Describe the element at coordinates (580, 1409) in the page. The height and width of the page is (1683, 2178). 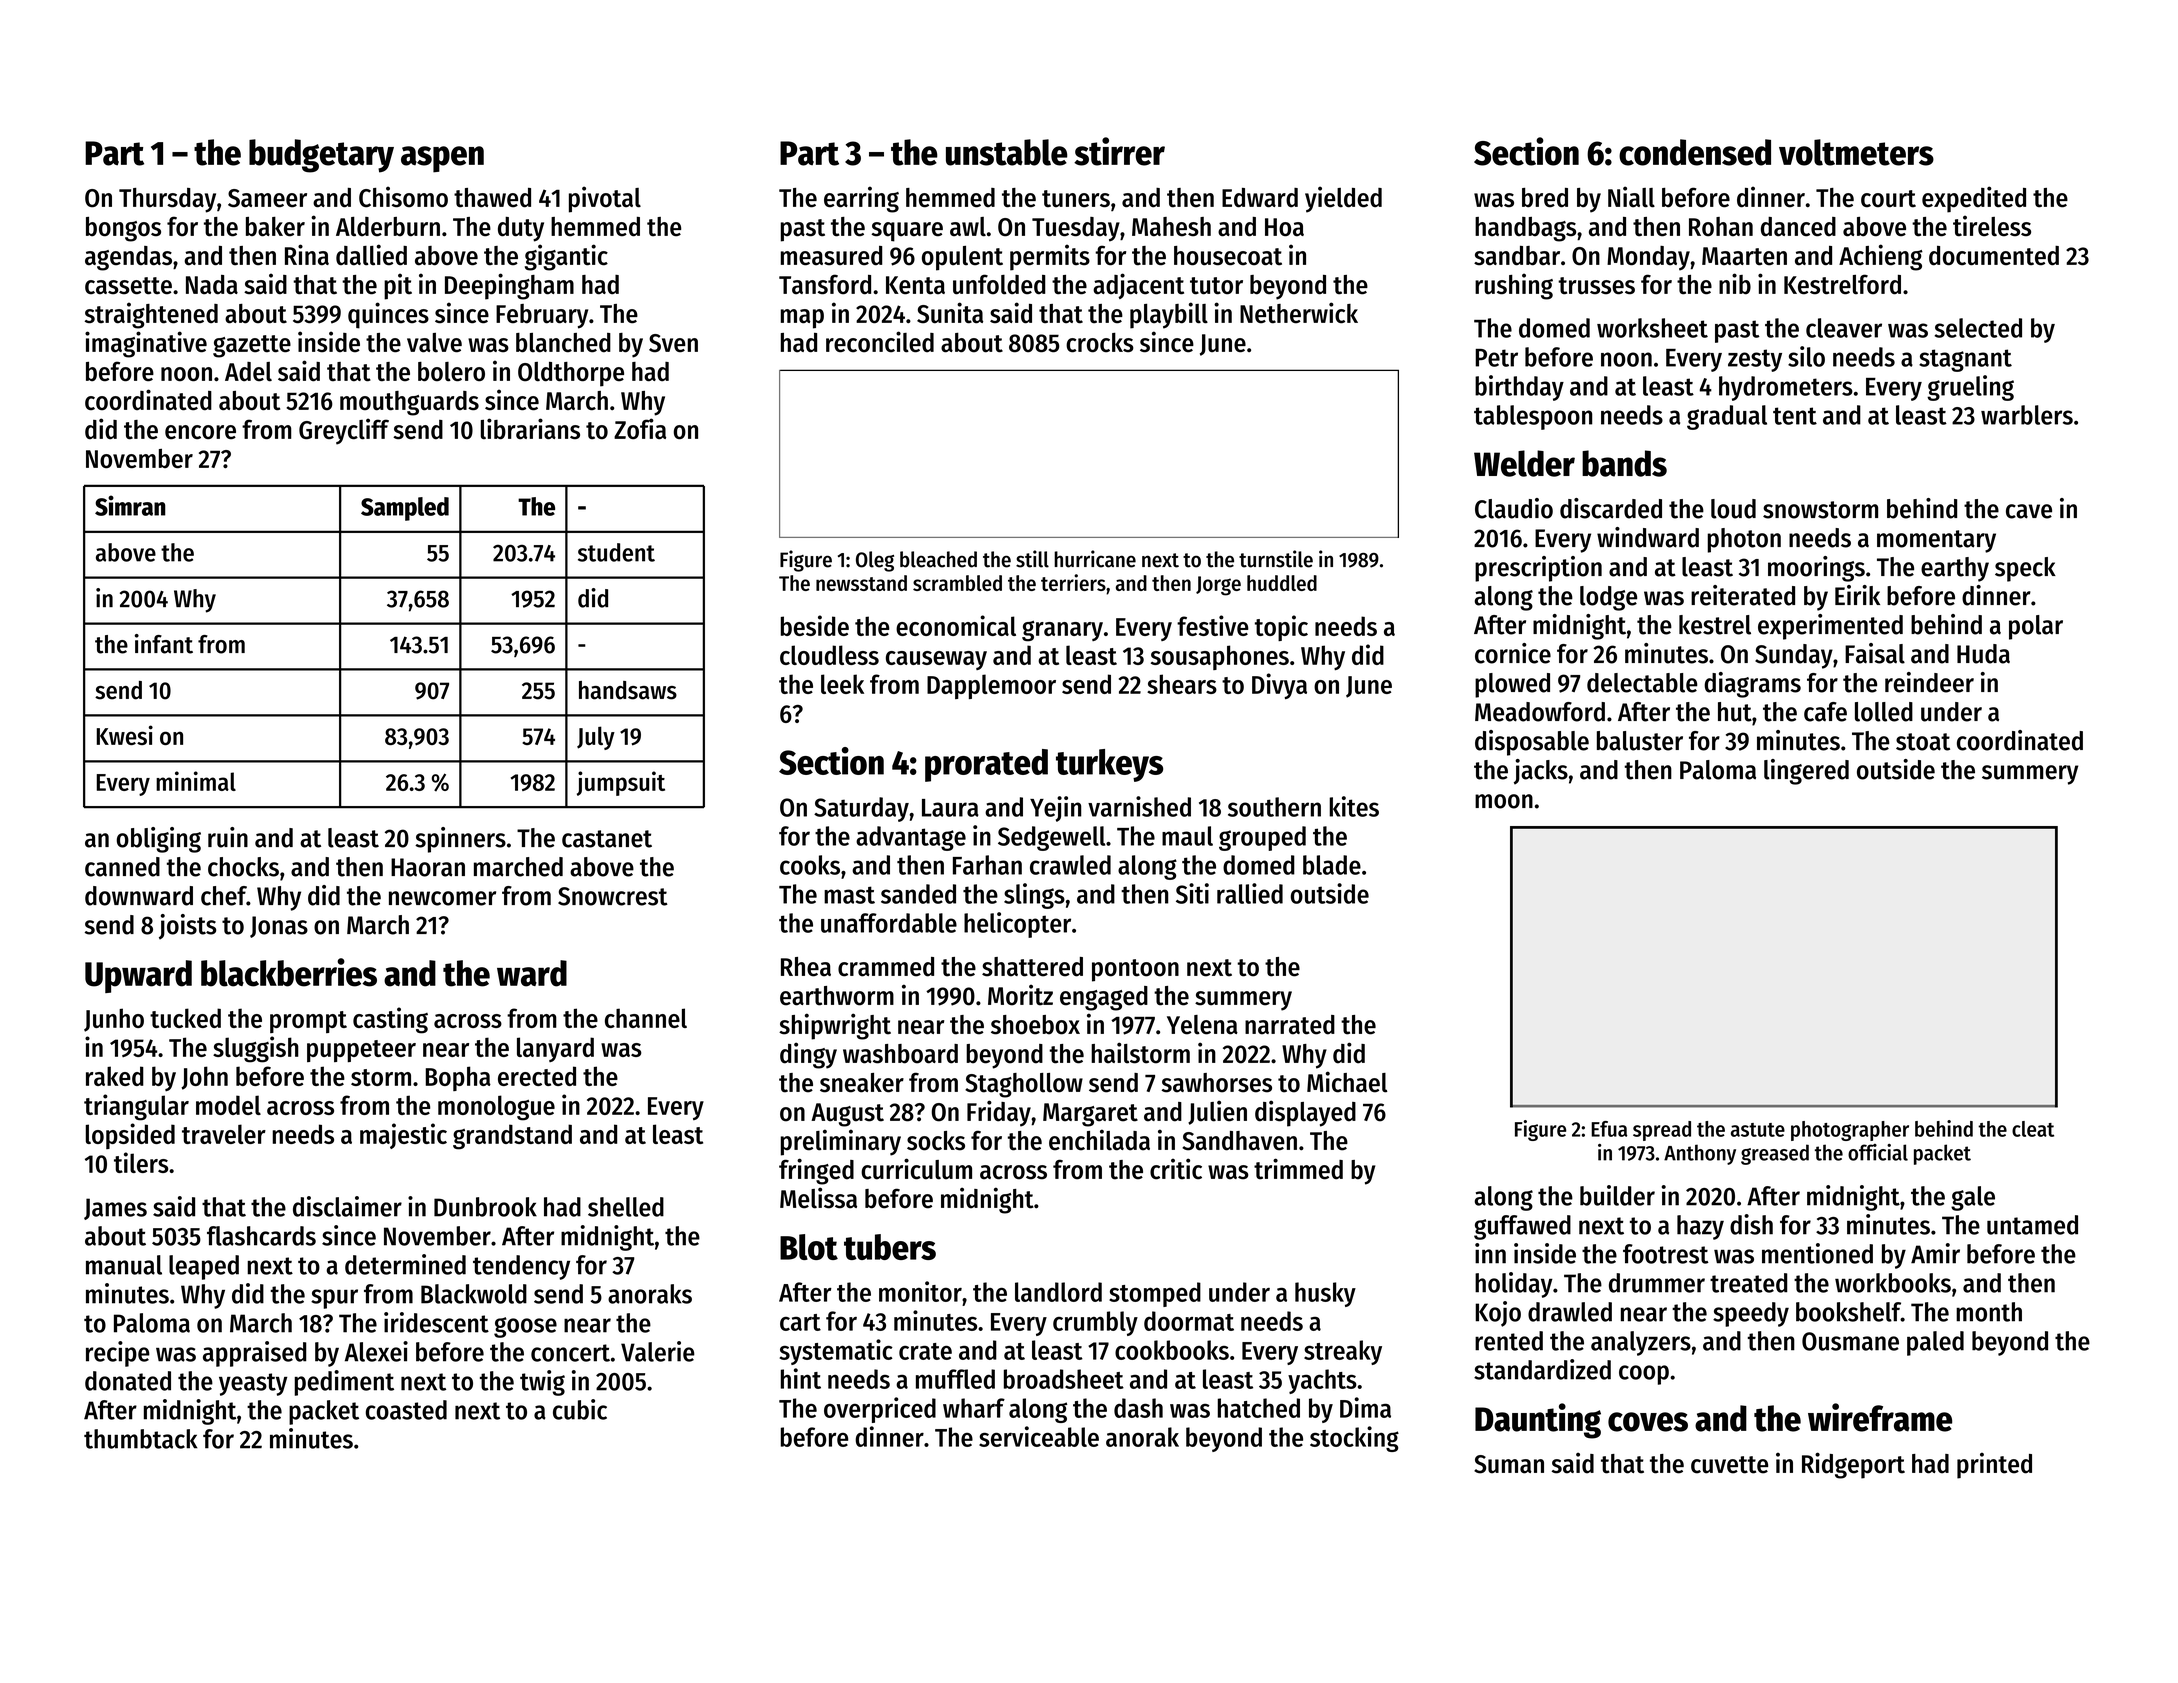
I see `cubic` at that location.
